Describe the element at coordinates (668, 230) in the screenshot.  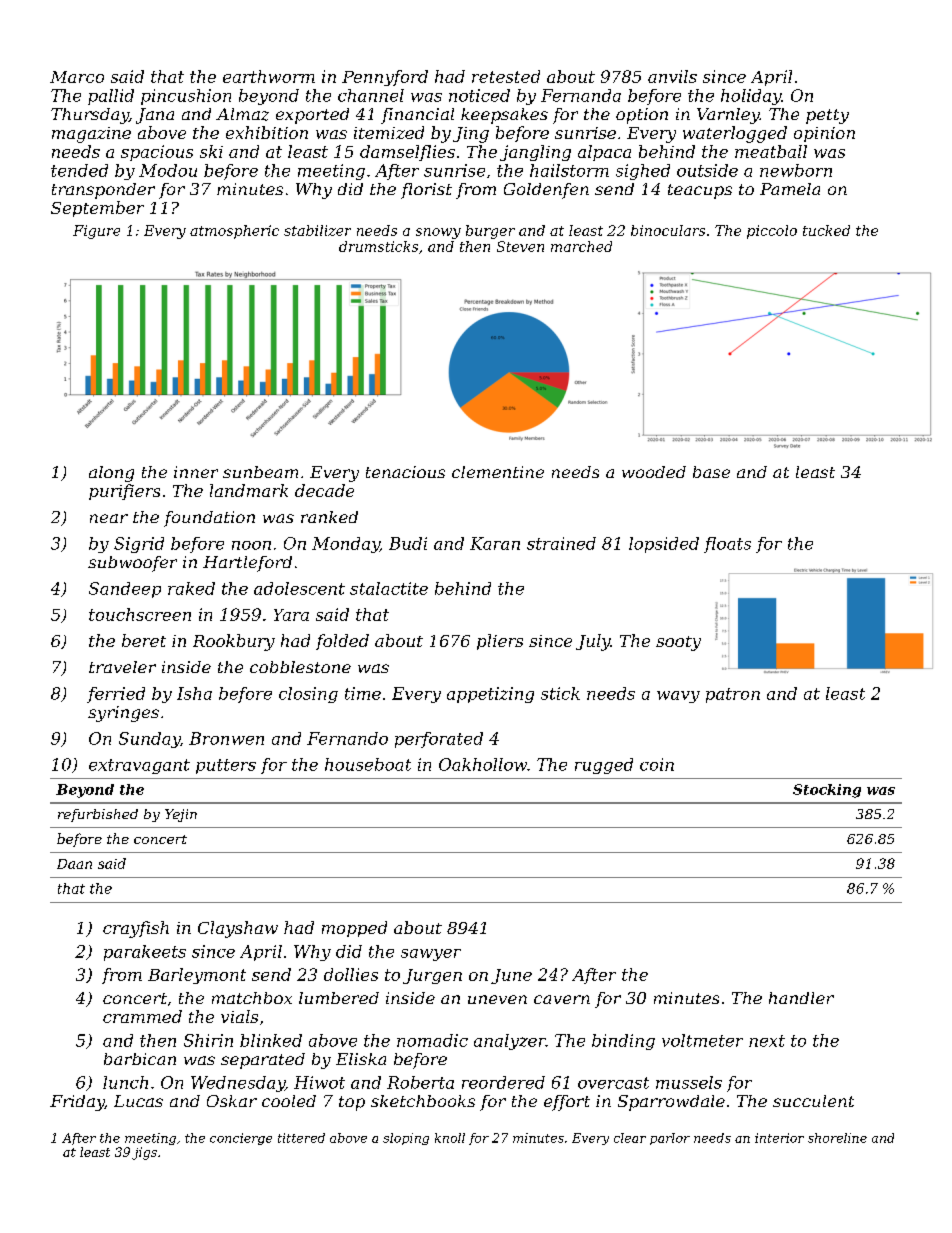
I see `binoculars` at that location.
